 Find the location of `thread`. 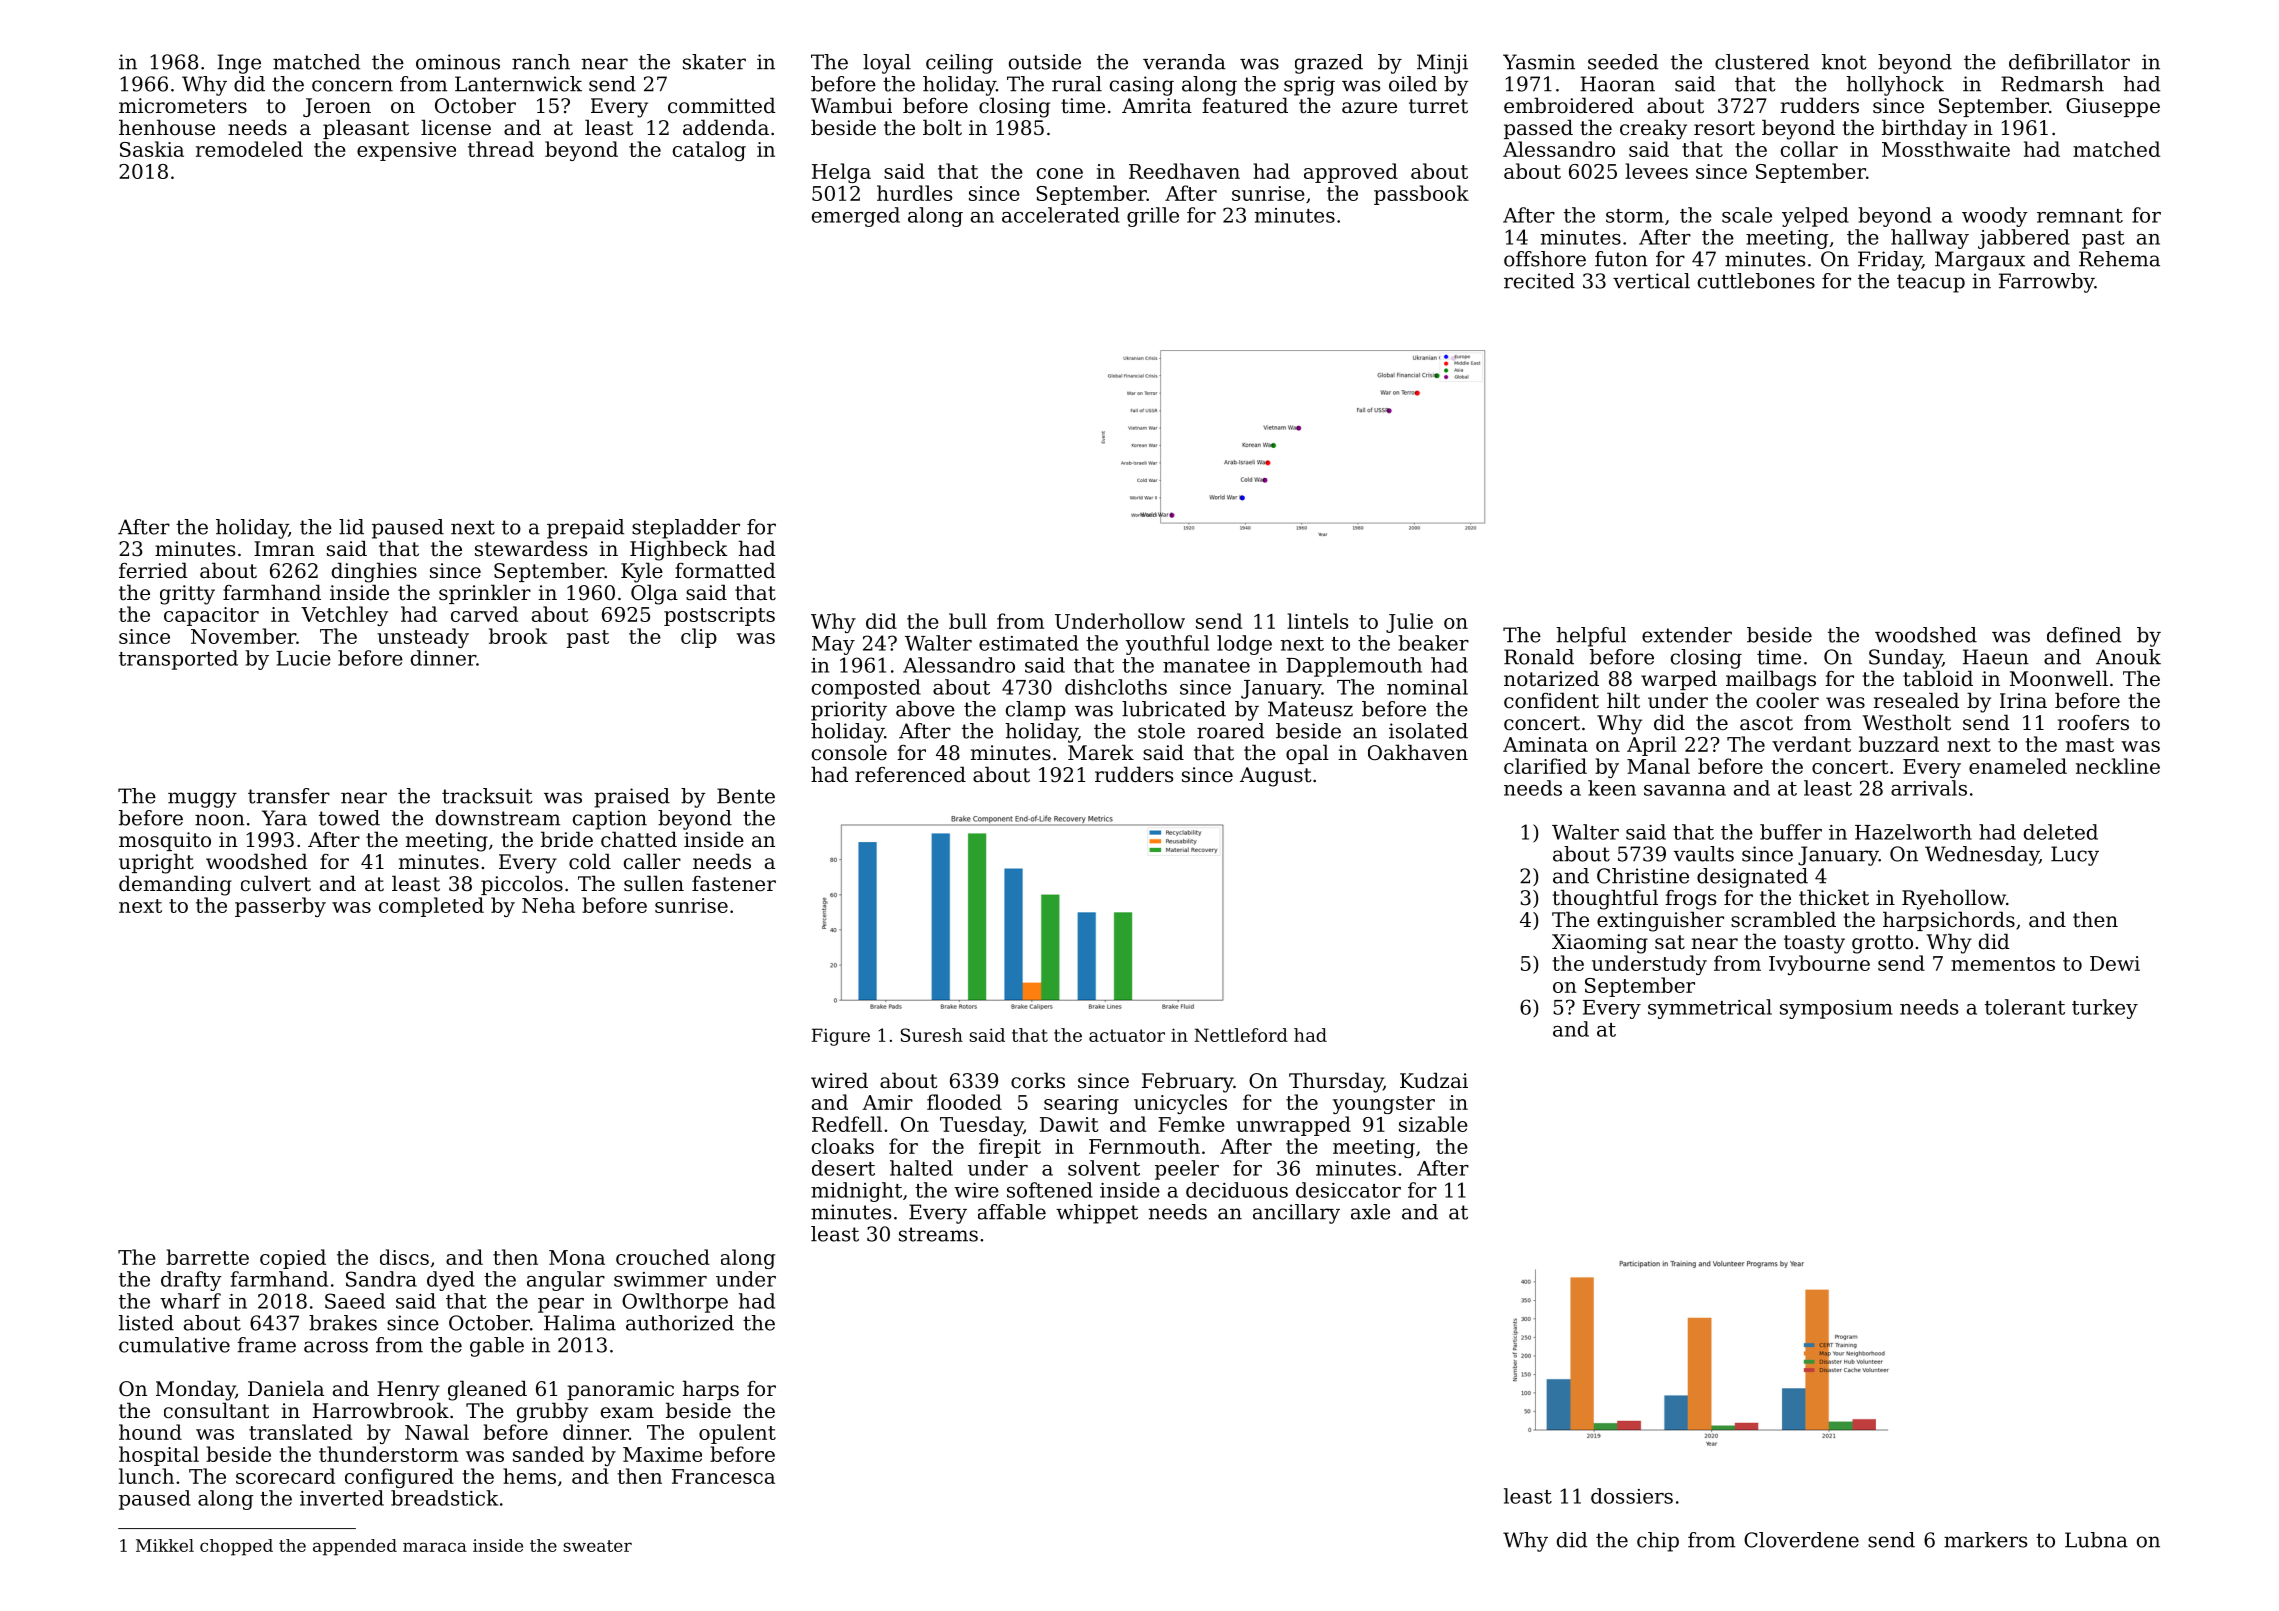

thread is located at coordinates (501, 149).
